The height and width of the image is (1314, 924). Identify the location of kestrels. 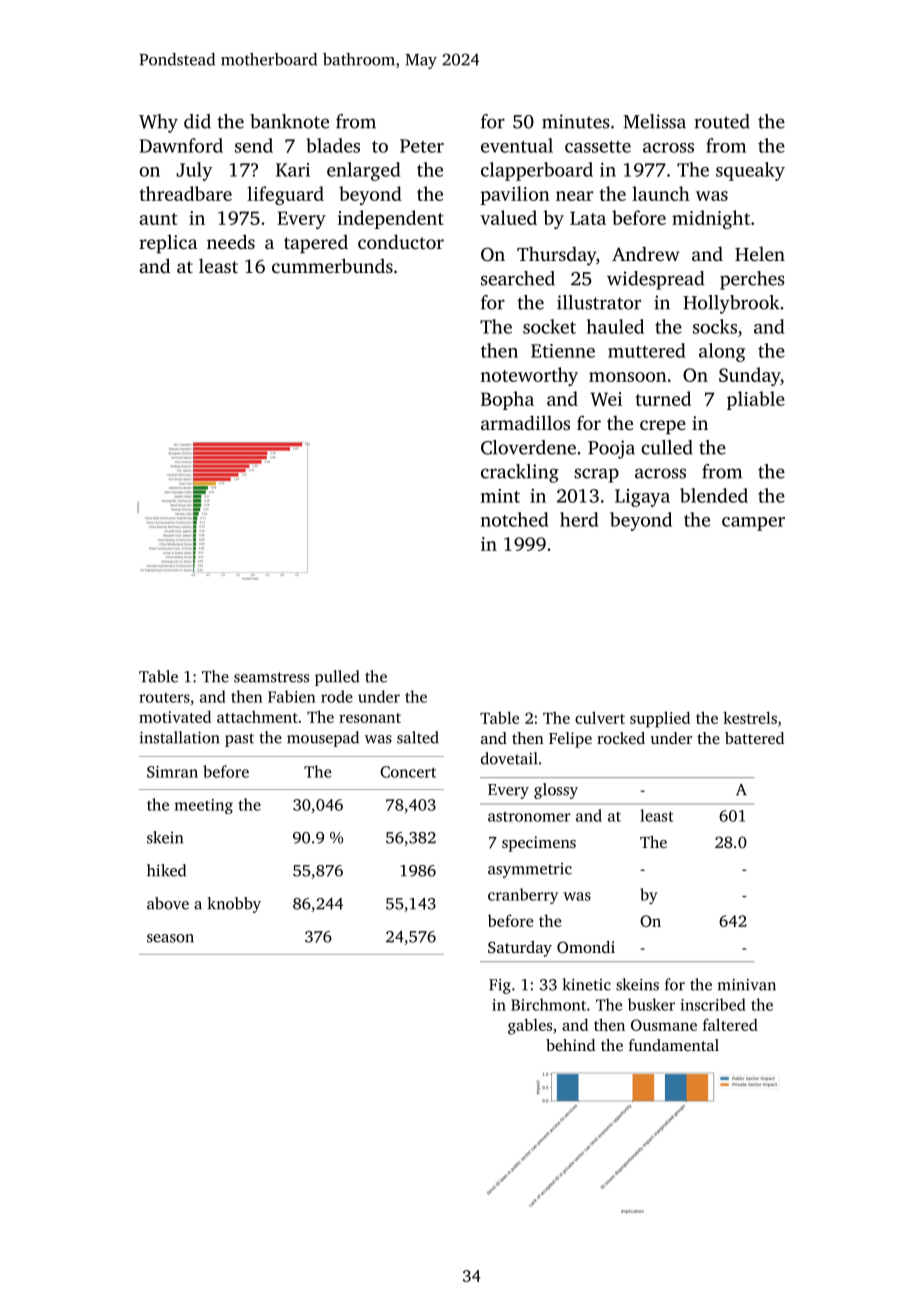
(750, 717).
